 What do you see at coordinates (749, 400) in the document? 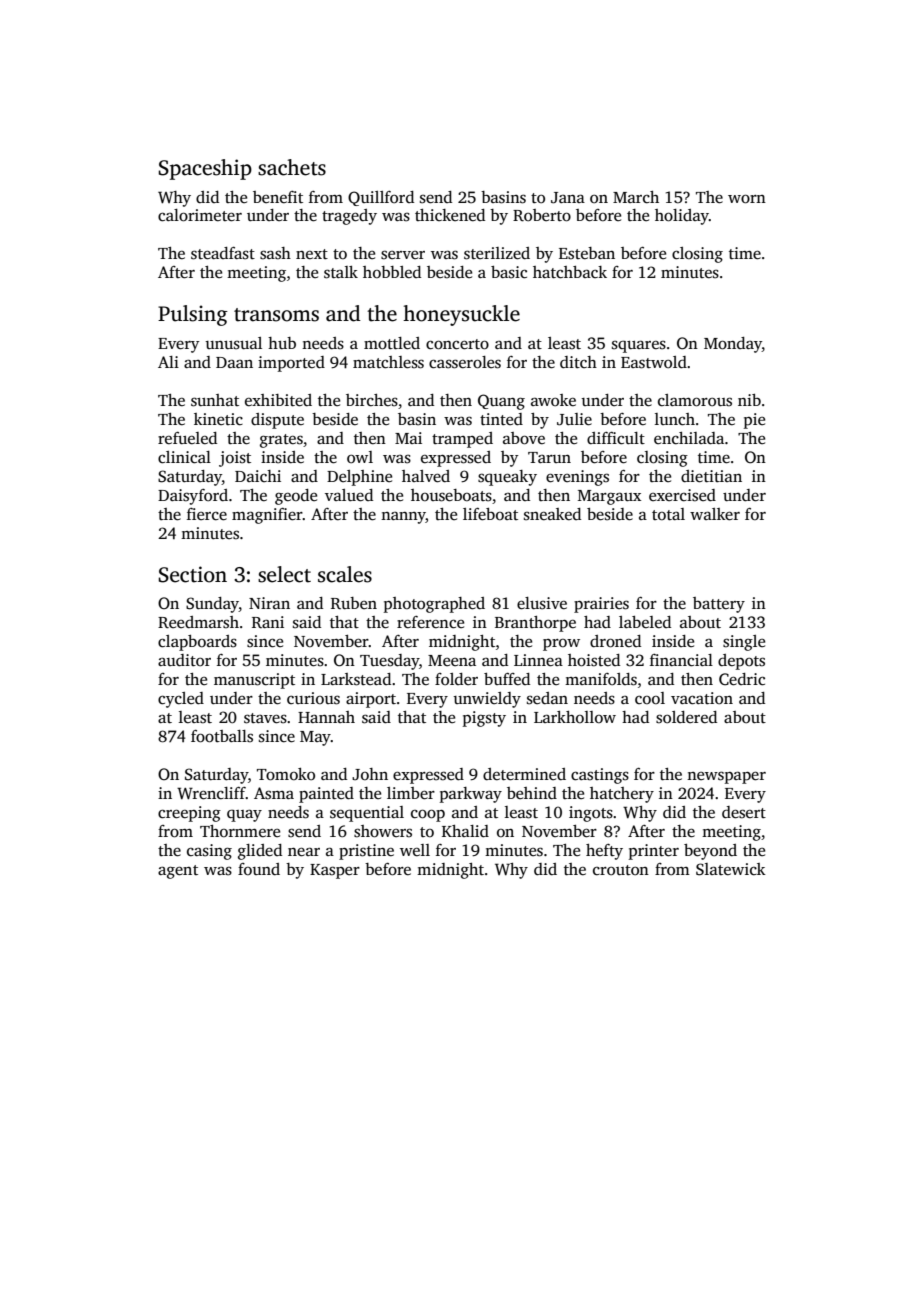
I see `nib` at bounding box center [749, 400].
